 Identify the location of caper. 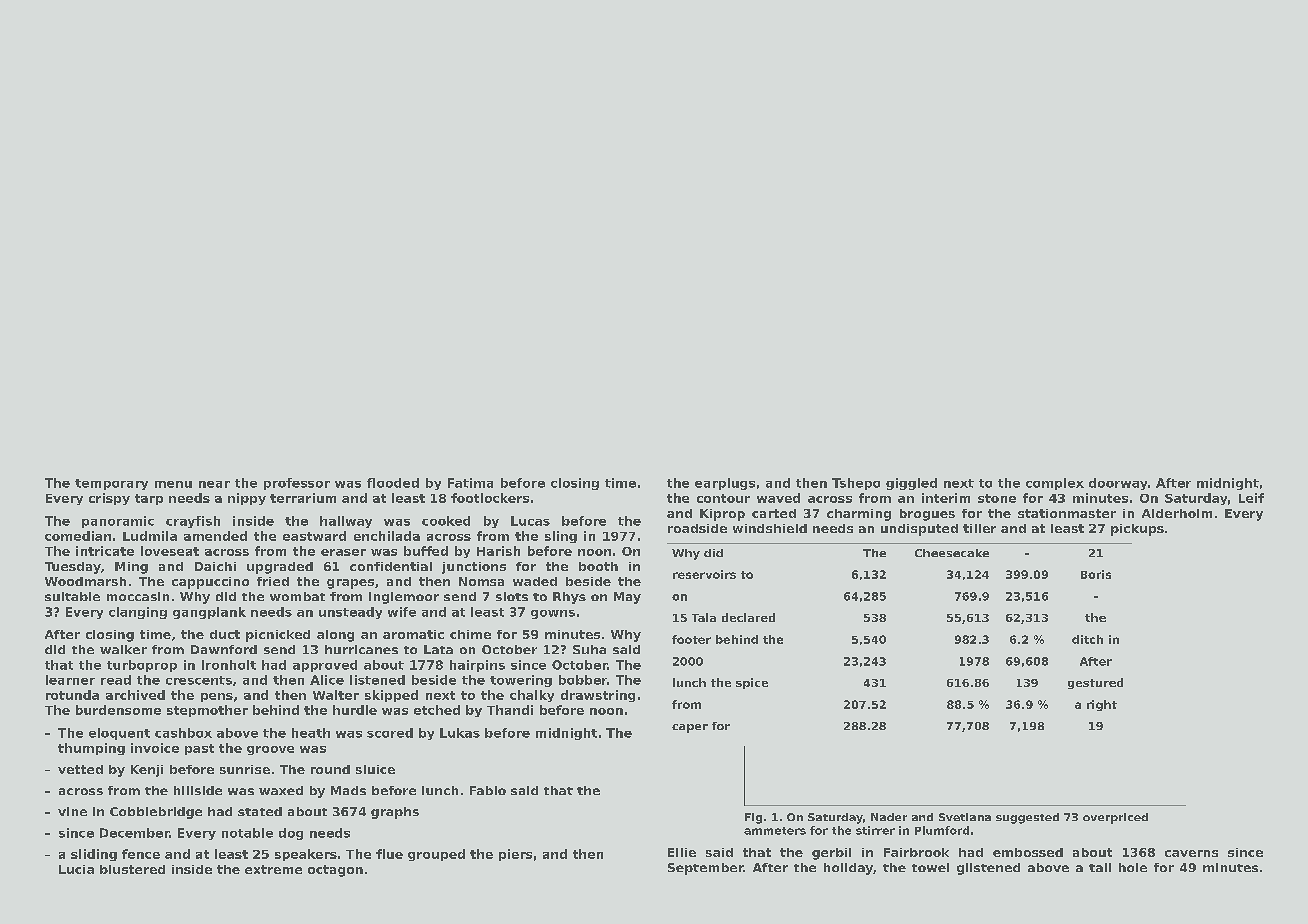
(690, 728).
